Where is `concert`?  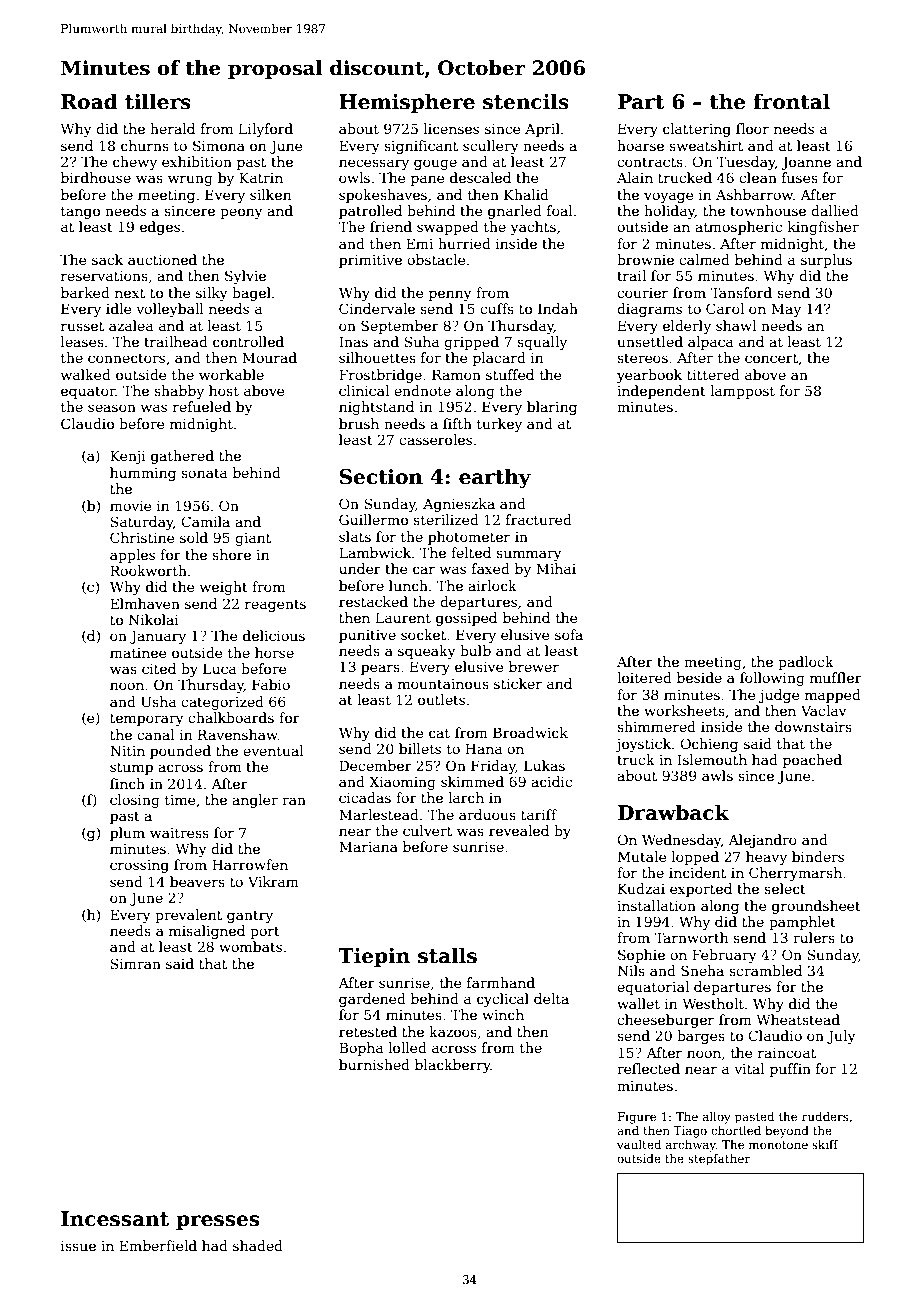 concert is located at coordinates (771, 358).
